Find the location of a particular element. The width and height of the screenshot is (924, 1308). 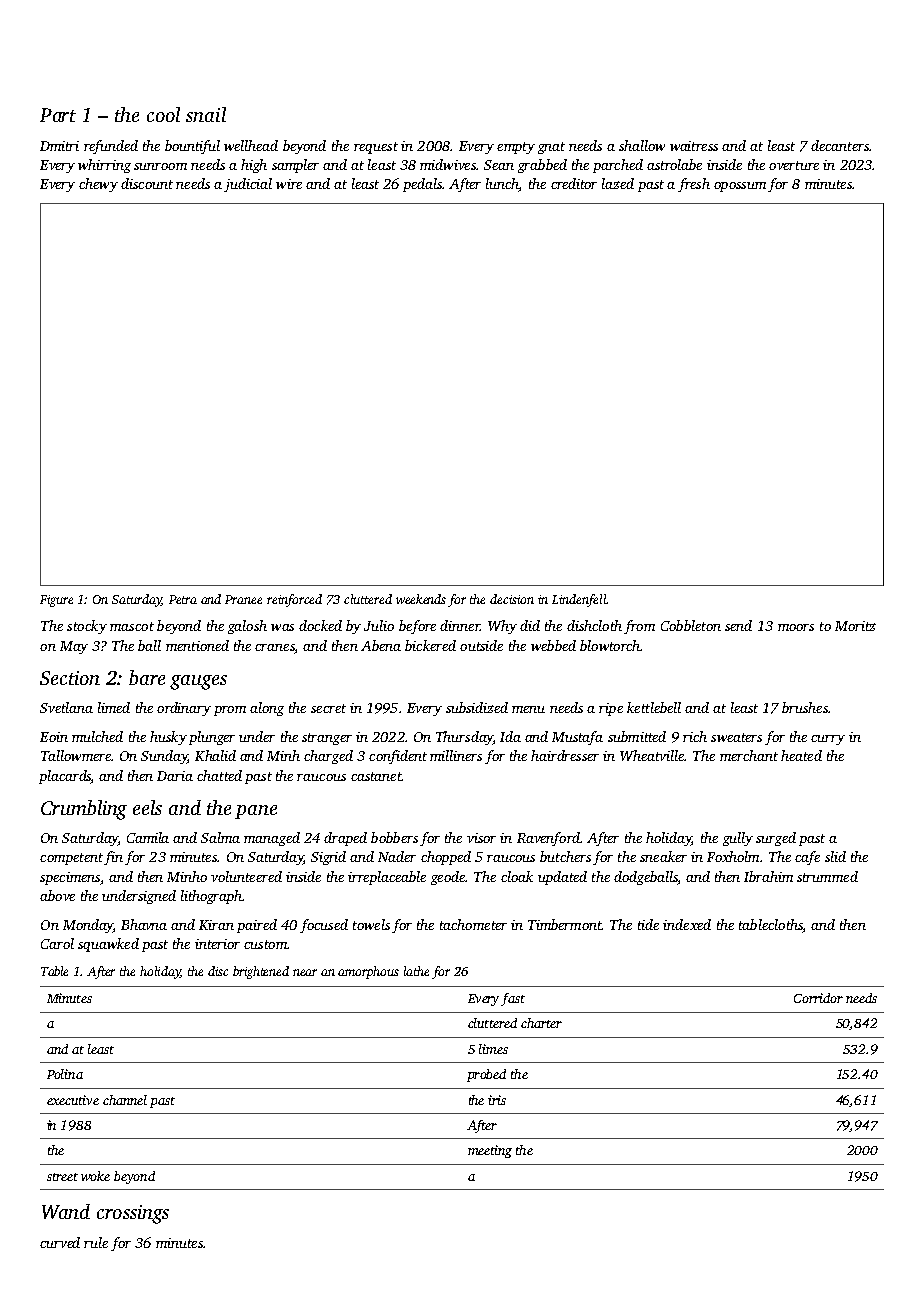

surged is located at coordinates (776, 839).
